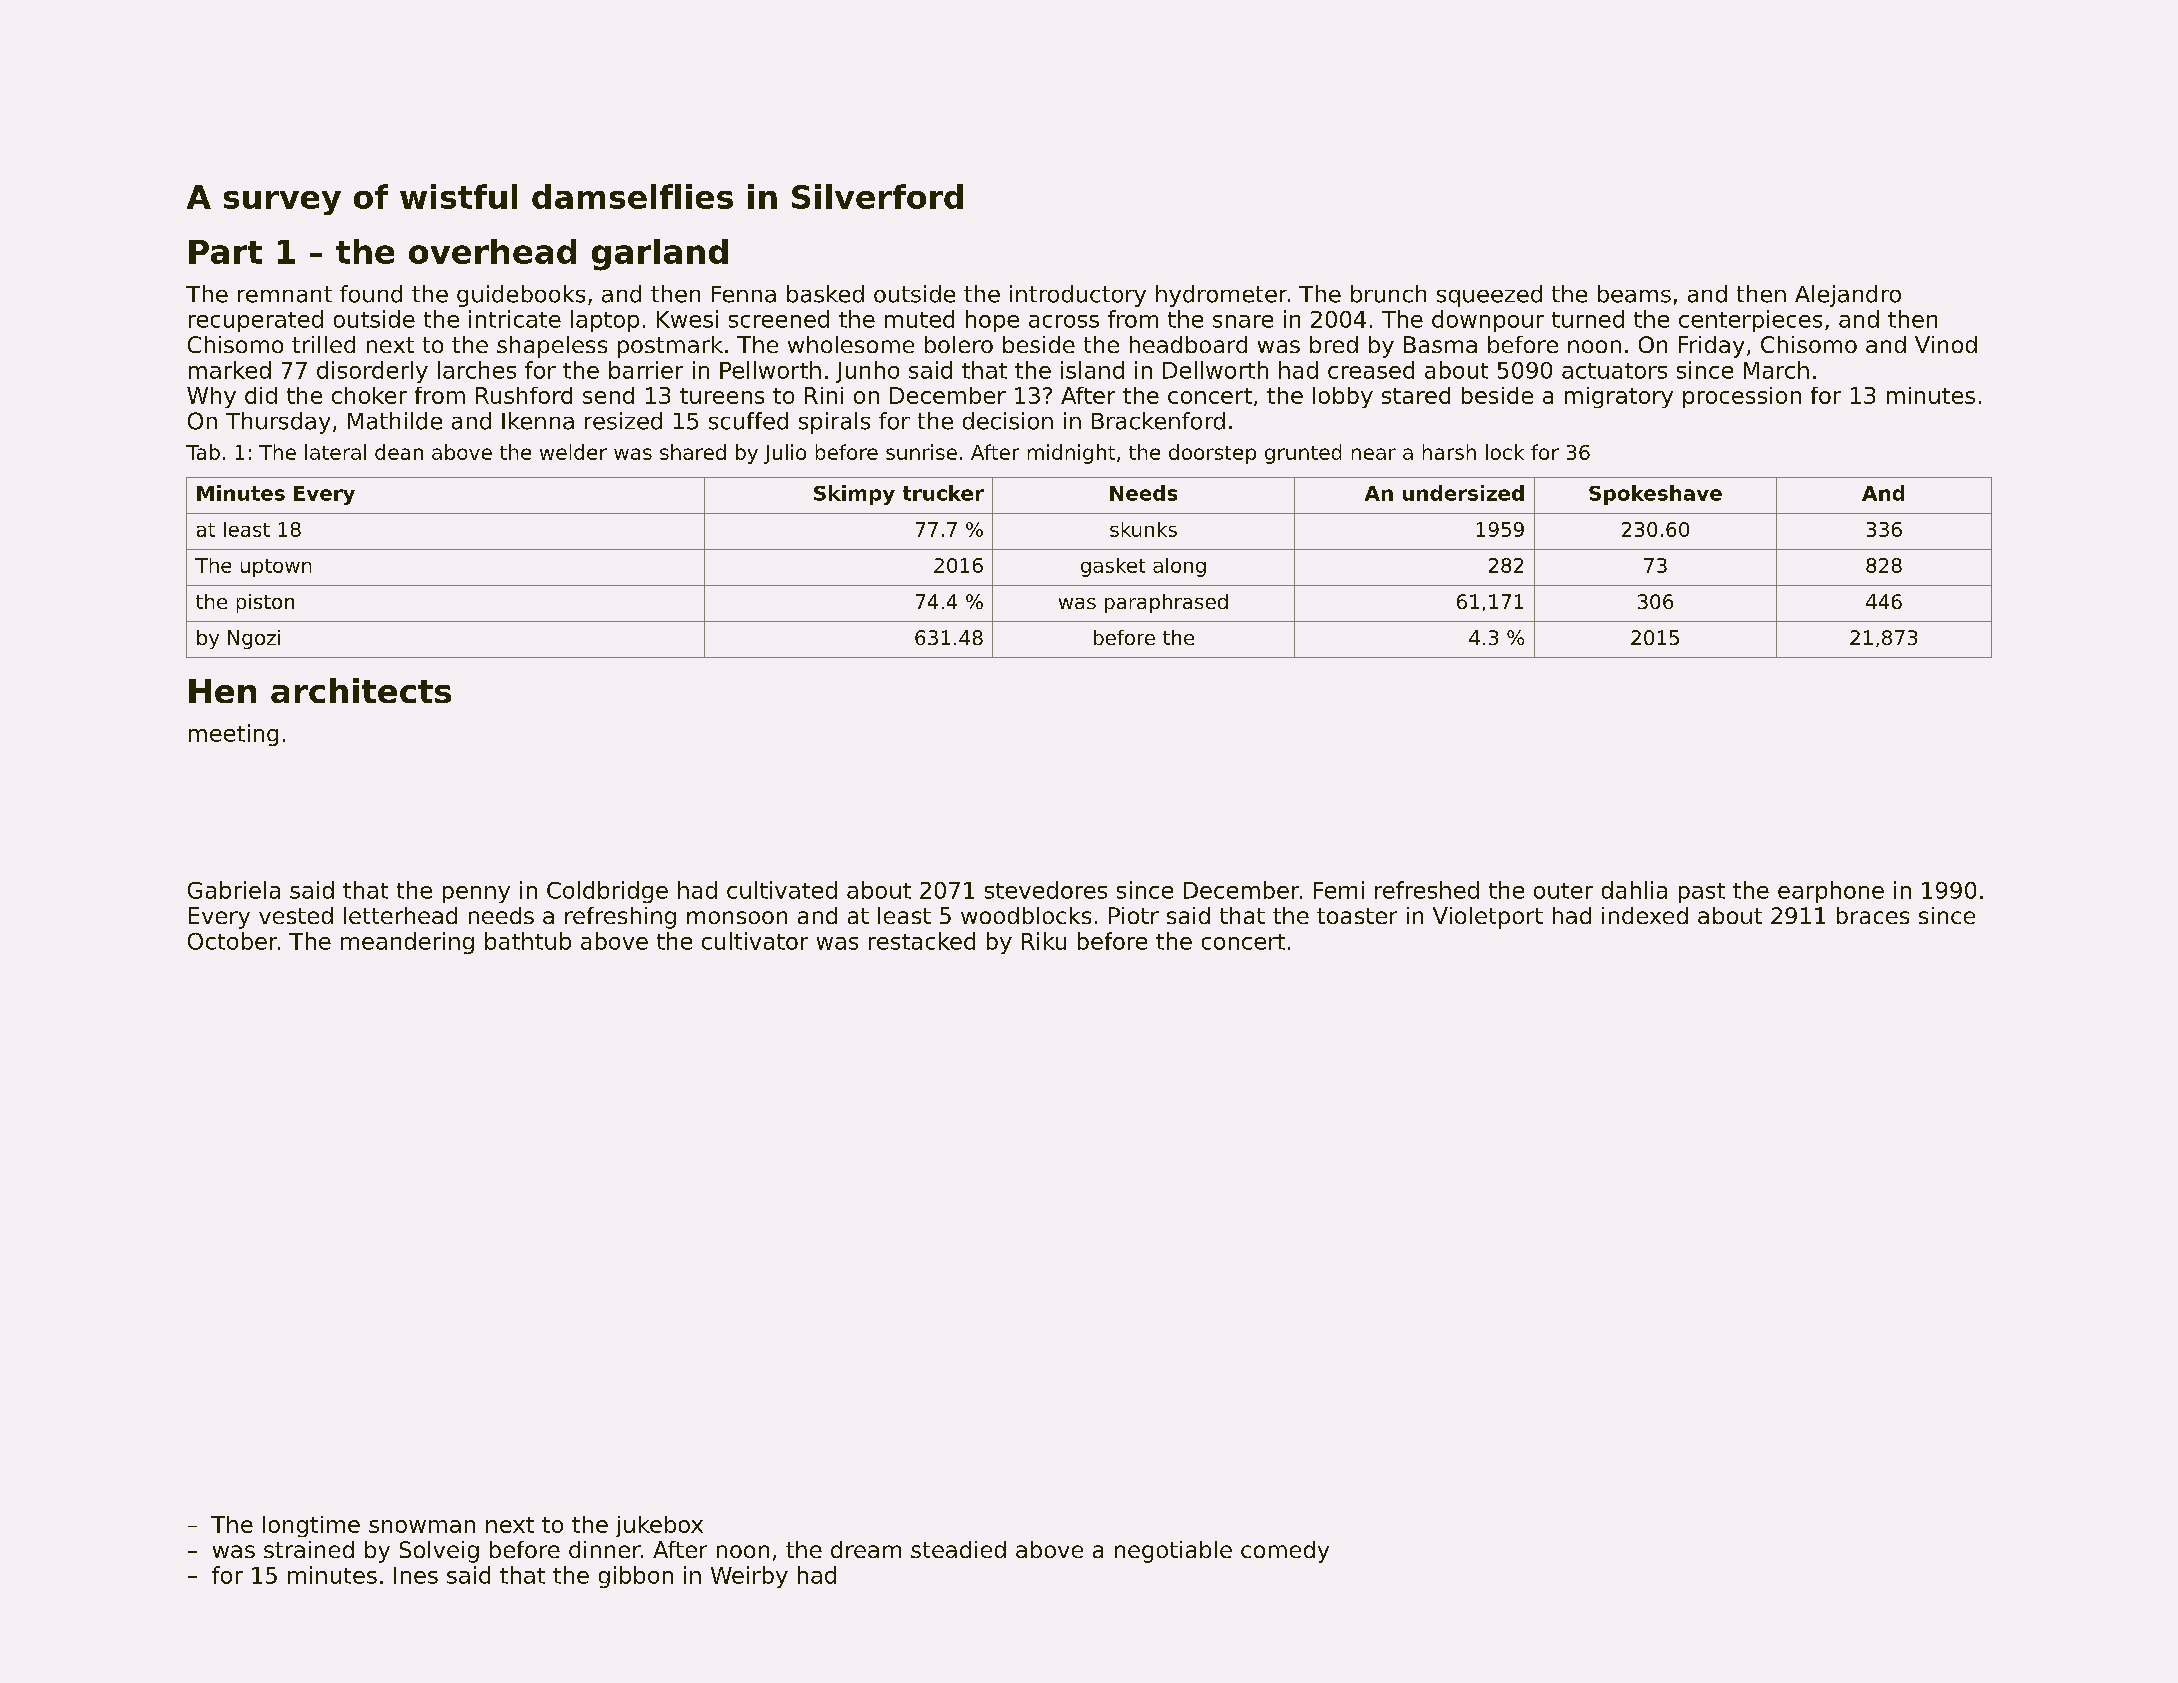  What do you see at coordinates (573, 452) in the document?
I see `welder` at bounding box center [573, 452].
